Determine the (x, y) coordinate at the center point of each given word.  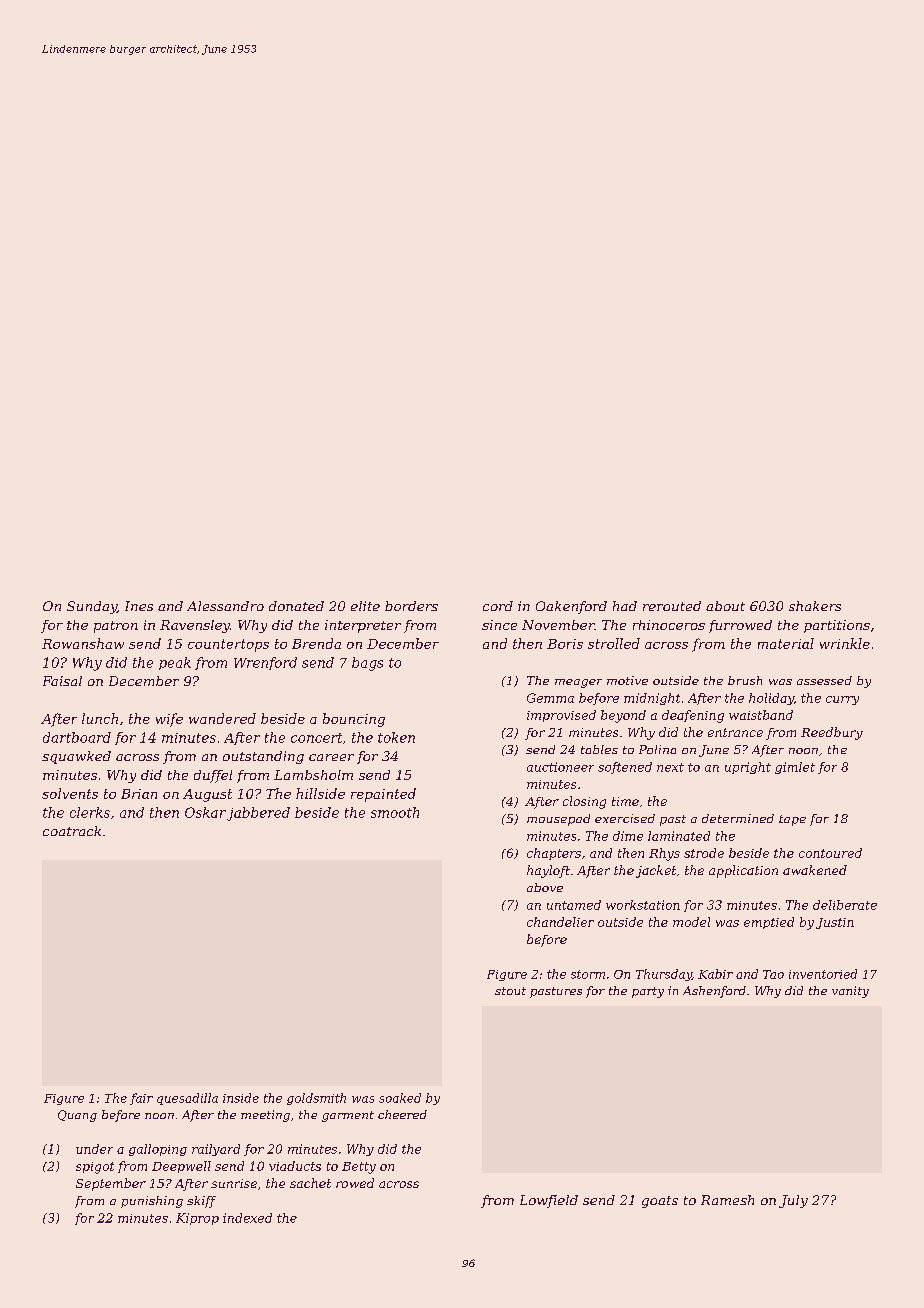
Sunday (92, 607)
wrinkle (845, 643)
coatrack (72, 831)
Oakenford (571, 607)
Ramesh (727, 1200)
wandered (222, 718)
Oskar (205, 812)
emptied (769, 923)
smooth (395, 812)
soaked (400, 1098)
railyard (216, 1150)
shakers (815, 606)
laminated (679, 836)
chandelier (560, 922)
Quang (77, 1116)
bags (367, 664)
